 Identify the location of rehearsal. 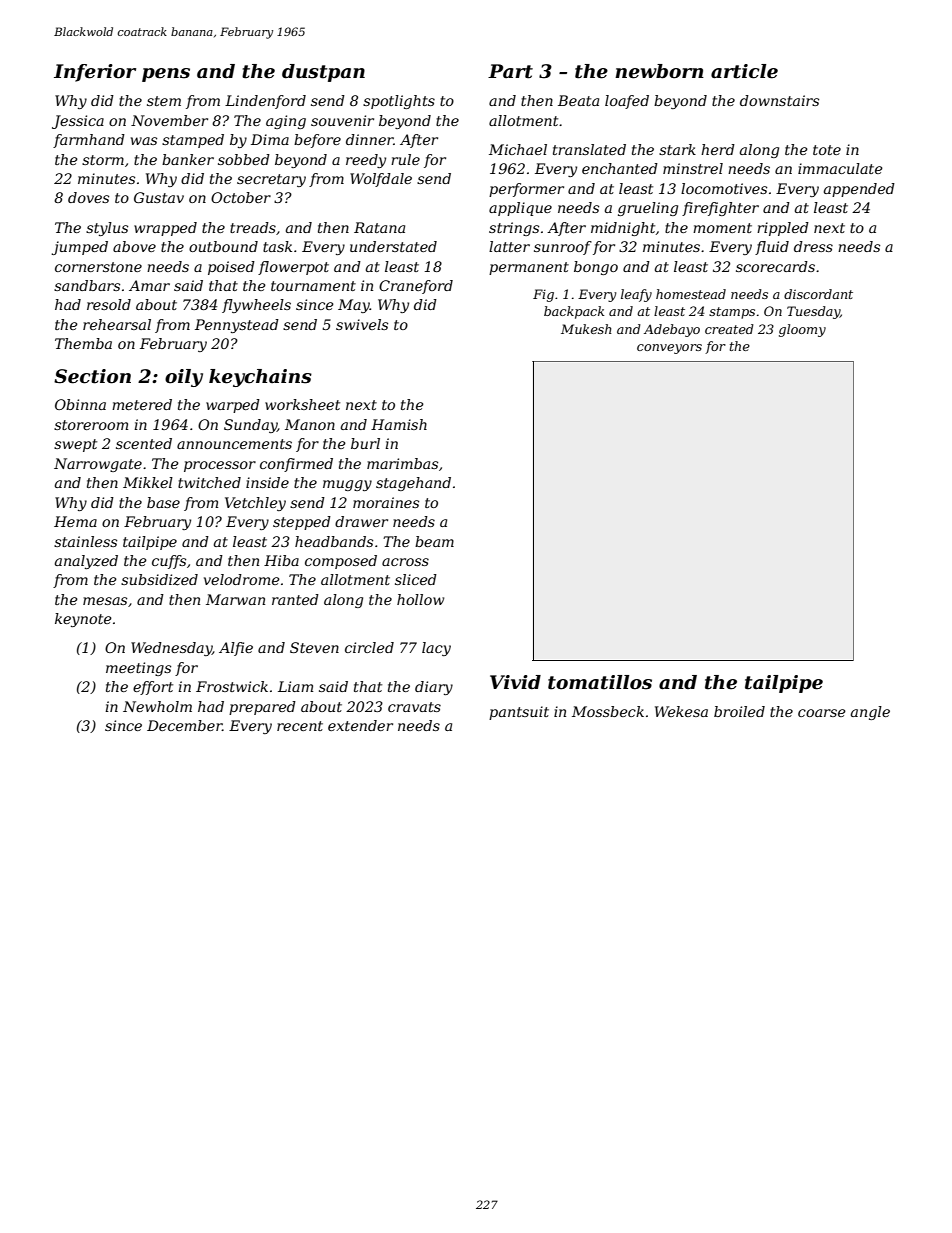
(117, 324).
